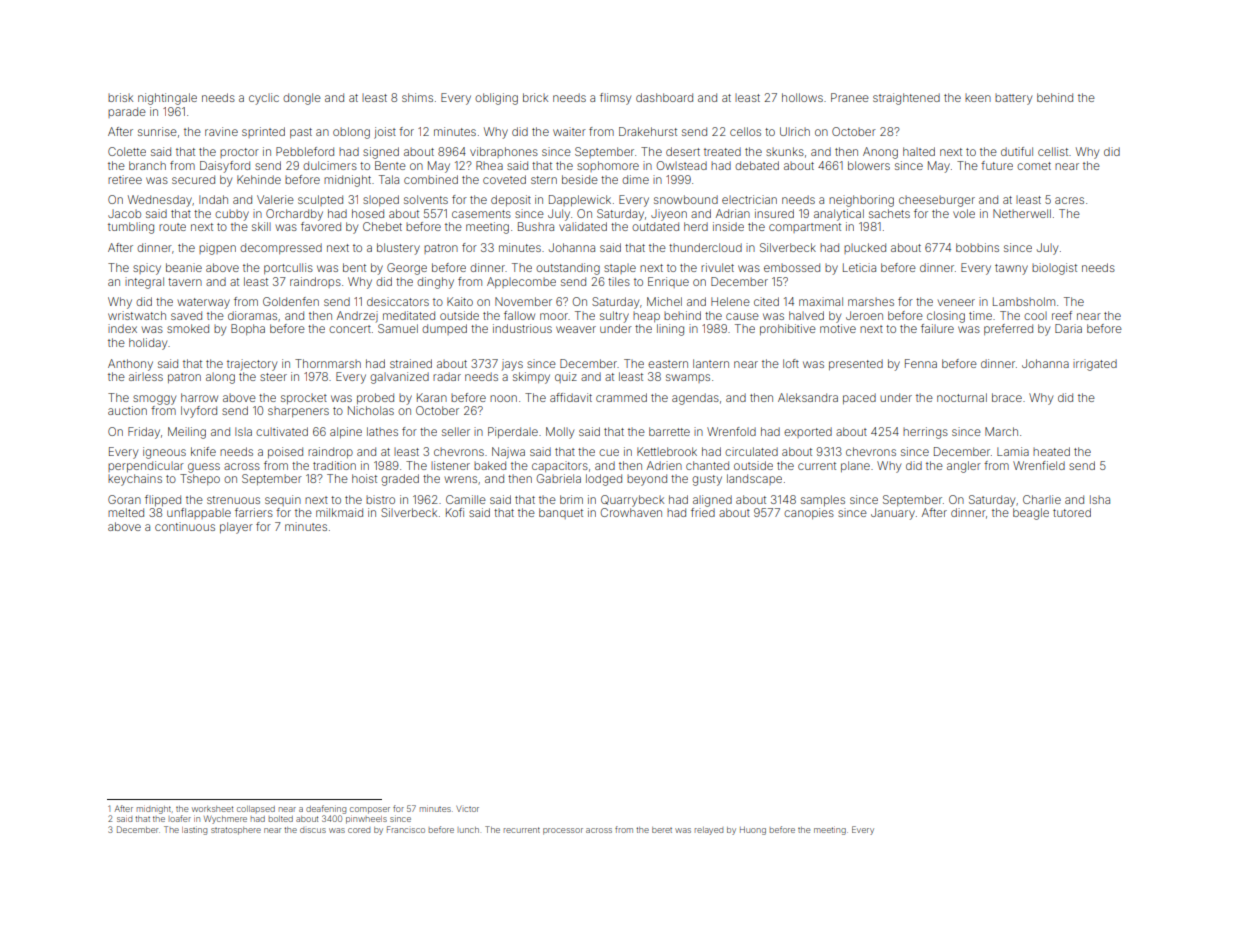  What do you see at coordinates (1031, 514) in the screenshot?
I see `beagle` at bounding box center [1031, 514].
